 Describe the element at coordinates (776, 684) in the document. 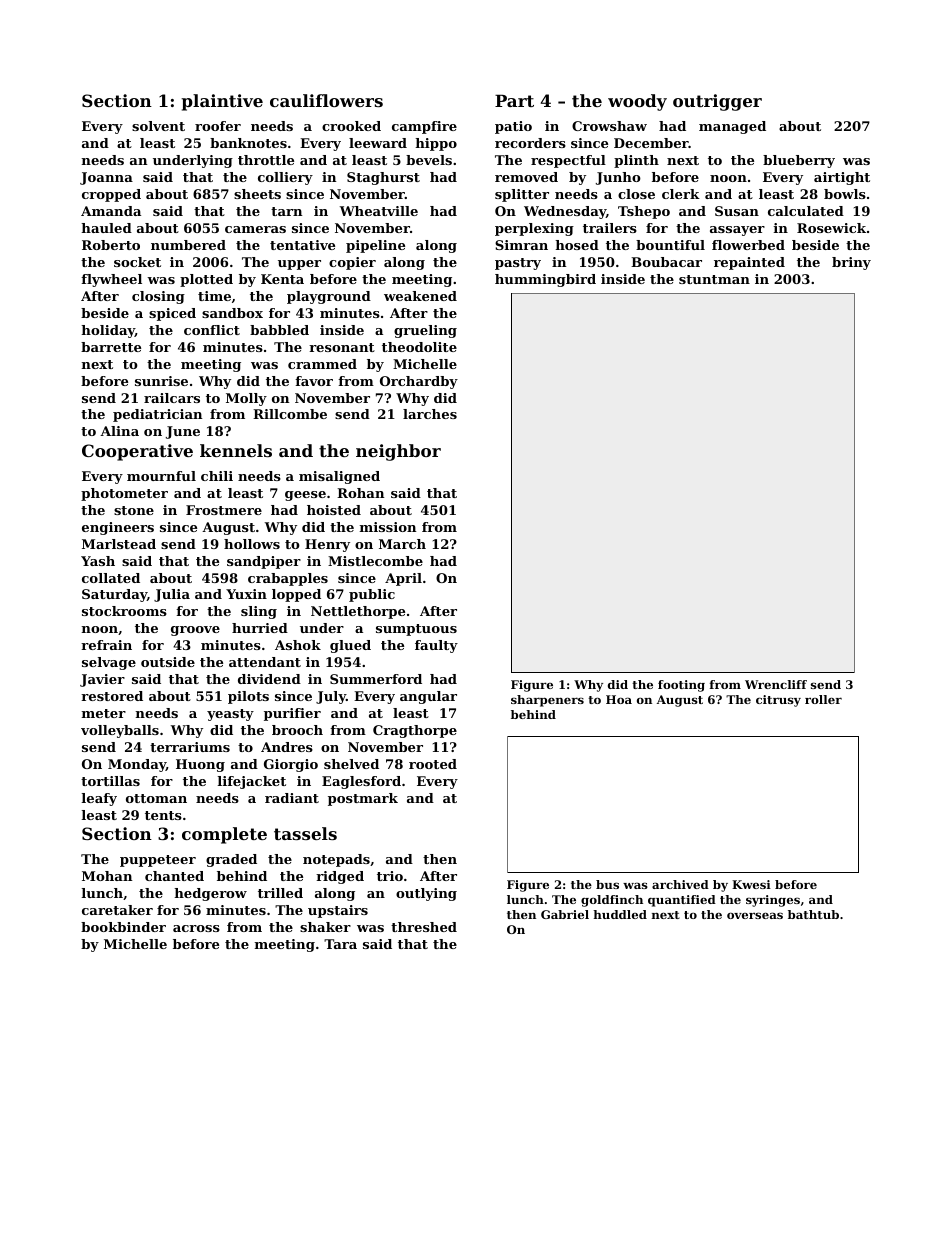

I see `Wrencliff` at that location.
